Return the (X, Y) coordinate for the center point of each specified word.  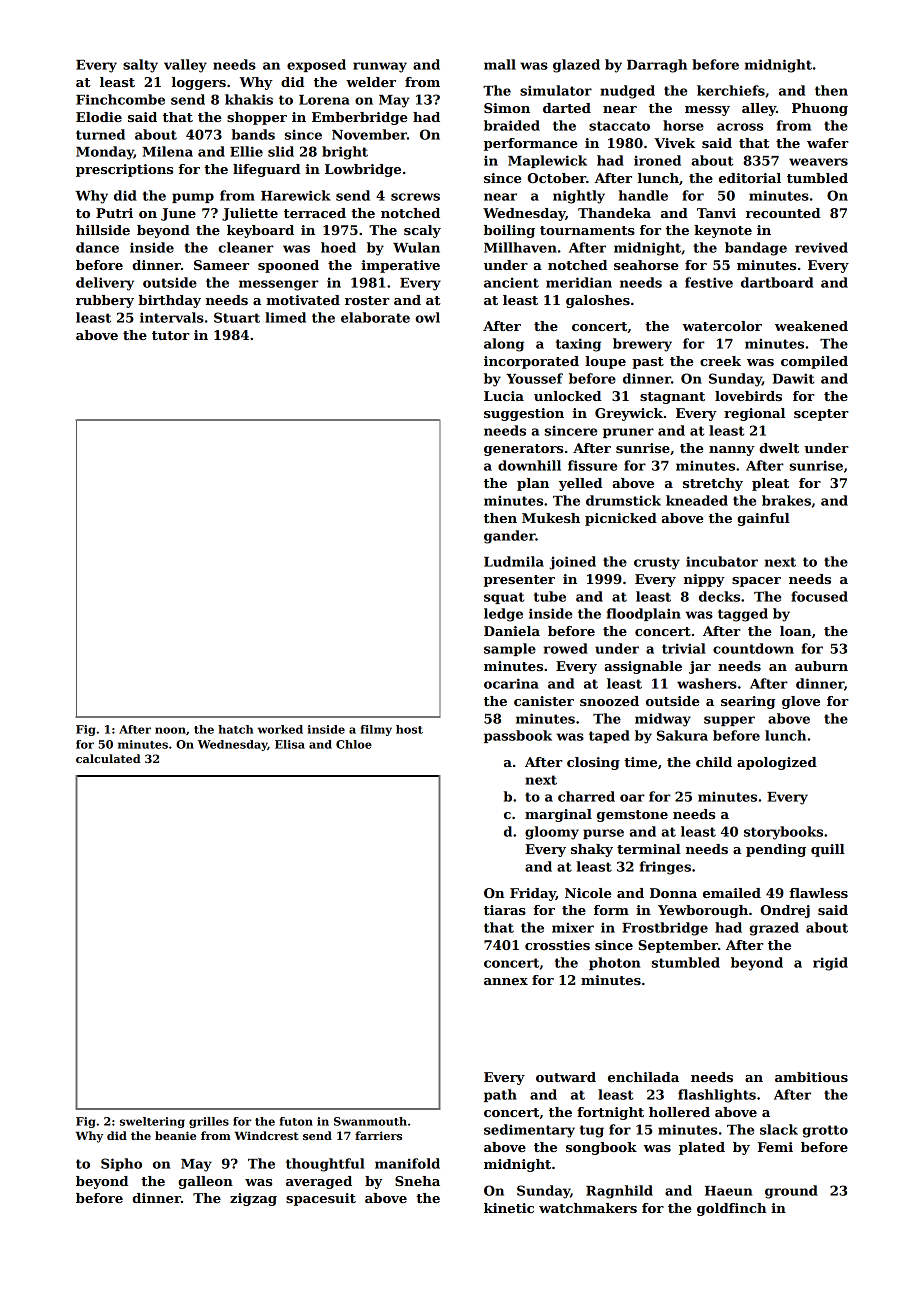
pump (193, 198)
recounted (783, 213)
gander (509, 537)
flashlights (717, 1096)
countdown (753, 648)
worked (280, 729)
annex (506, 981)
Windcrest (266, 1135)
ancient (511, 282)
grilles (209, 1122)
